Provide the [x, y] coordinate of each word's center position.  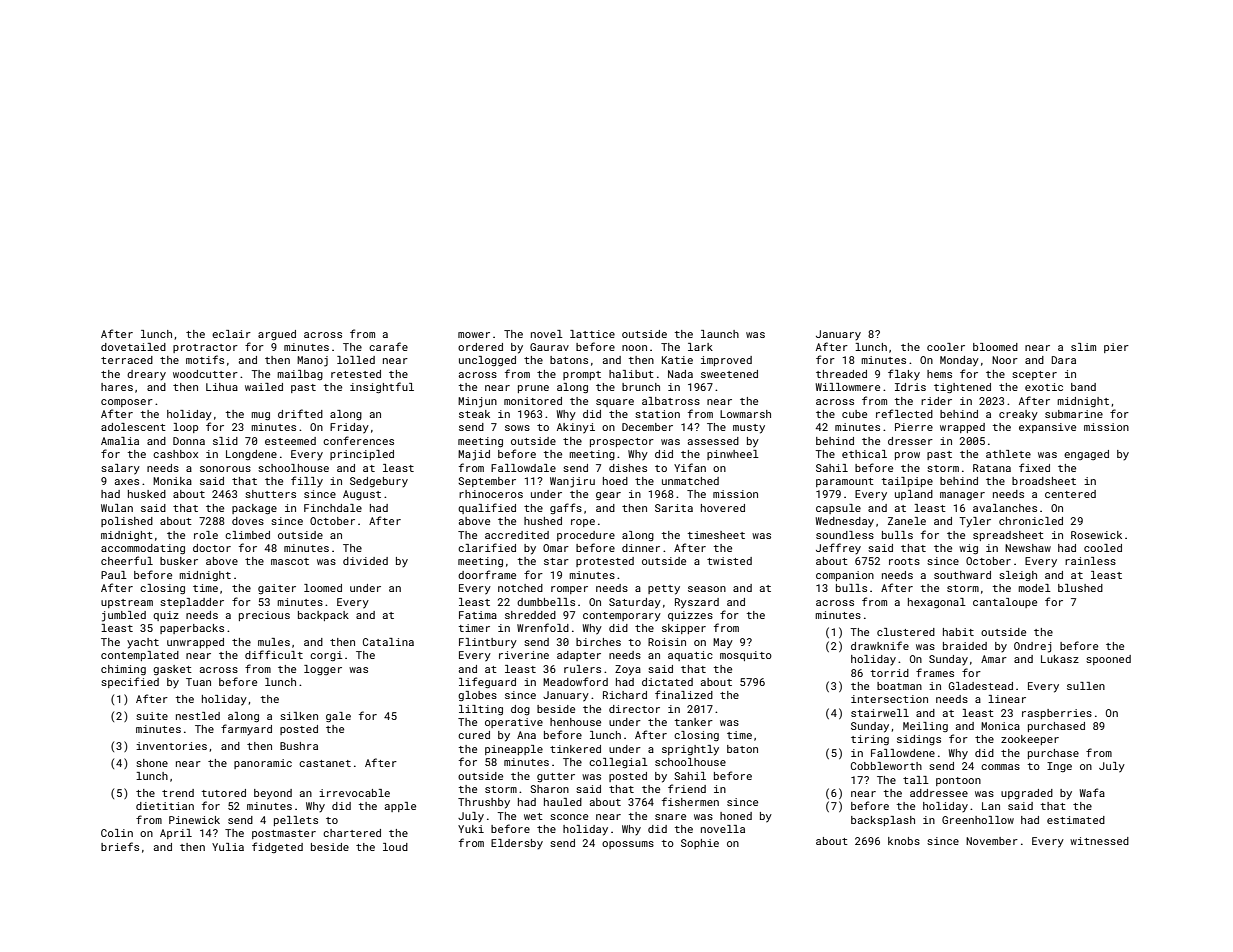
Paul [114, 575]
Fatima [478, 615]
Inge [1059, 767]
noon [634, 348]
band [1083, 387]
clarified [487, 547]
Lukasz [1060, 659]
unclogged [487, 361]
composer [127, 403]
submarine [1074, 414]
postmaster [284, 834]
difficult [274, 654]
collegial [618, 763]
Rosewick [1096, 535]
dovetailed [133, 347]
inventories [171, 746]
